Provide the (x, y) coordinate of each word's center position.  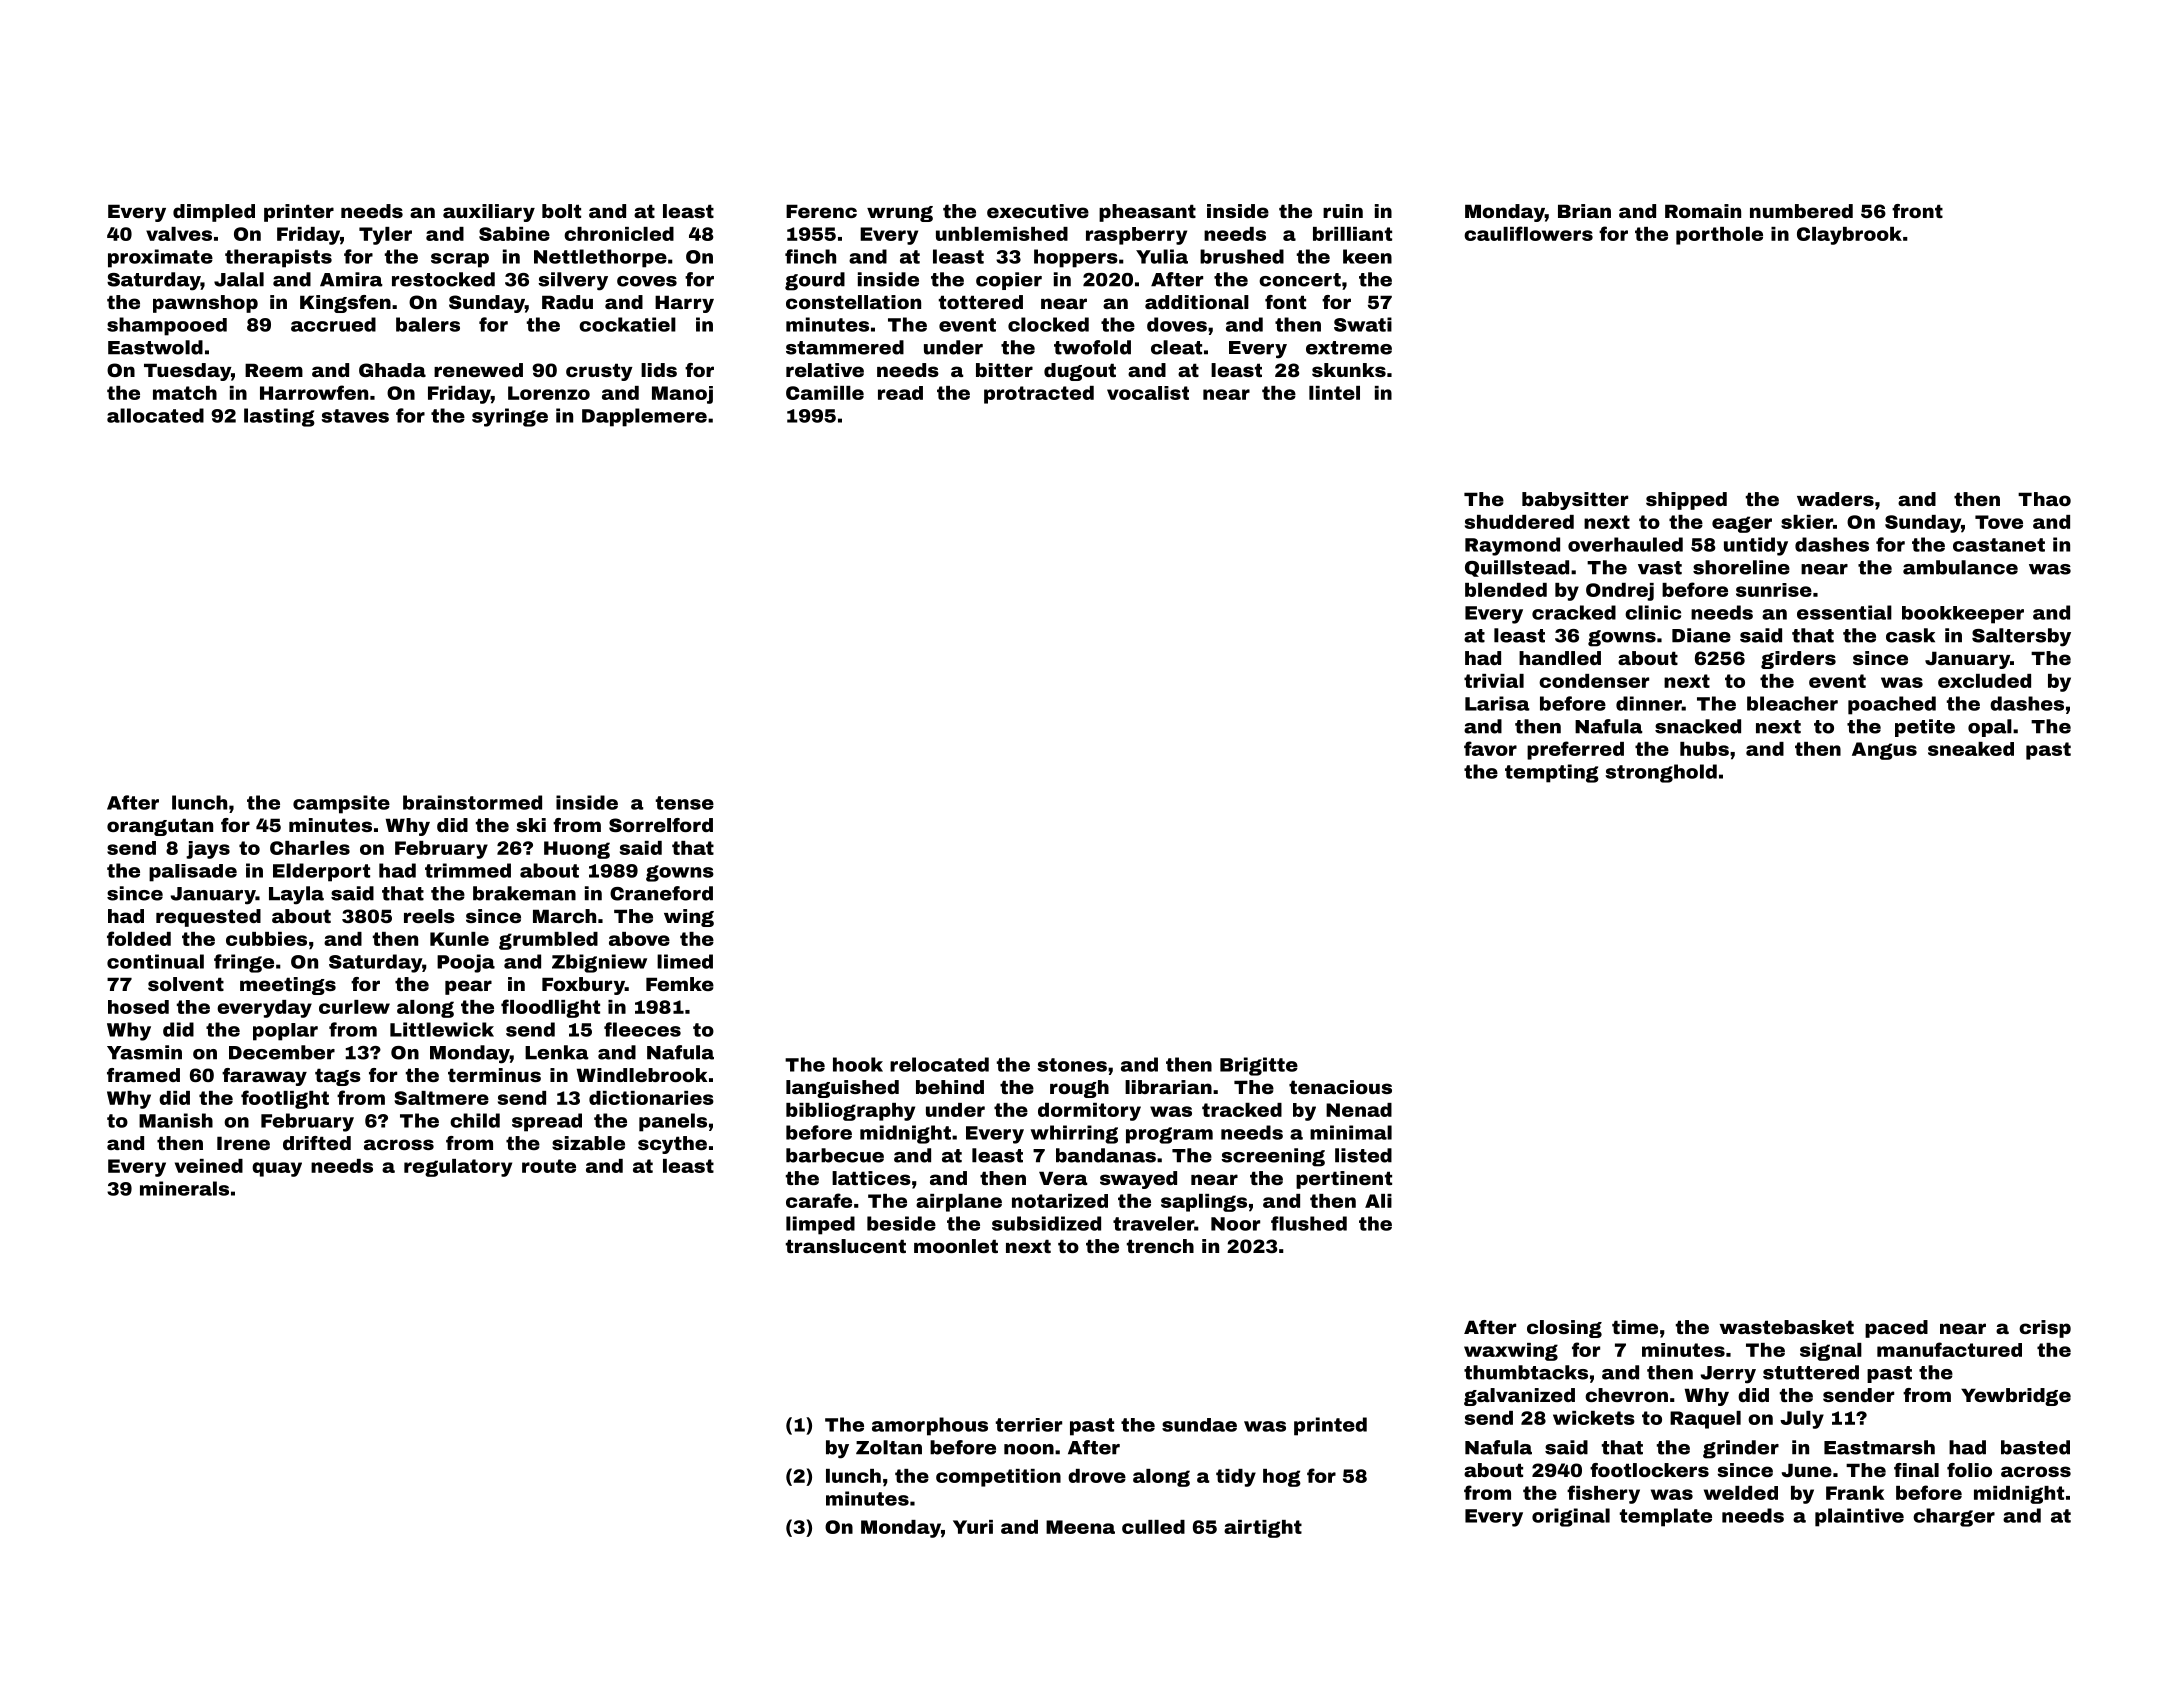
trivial (1494, 681)
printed (1330, 1426)
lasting (279, 417)
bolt (561, 211)
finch (810, 256)
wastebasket (1786, 1327)
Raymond (1512, 546)
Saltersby (2021, 637)
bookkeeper (1963, 615)
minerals (184, 1188)
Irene (243, 1143)
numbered (1801, 211)
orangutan (160, 827)
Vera (1063, 1178)
